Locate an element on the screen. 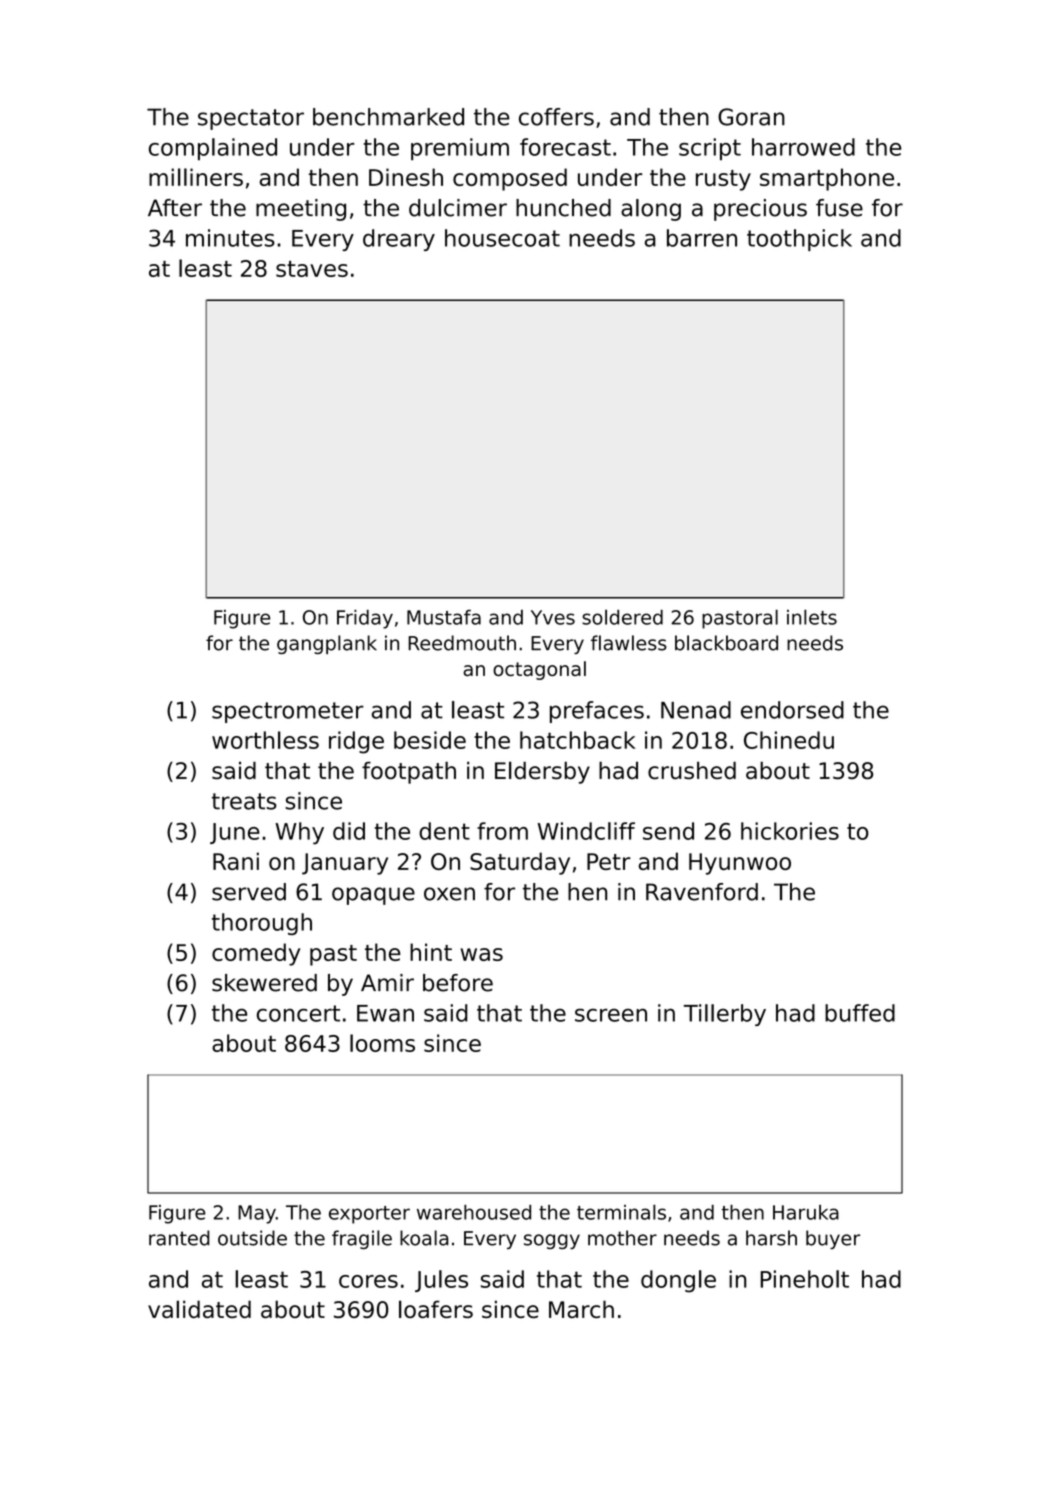 This screenshot has height=1491, width=1050. screen is located at coordinates (611, 1015).
